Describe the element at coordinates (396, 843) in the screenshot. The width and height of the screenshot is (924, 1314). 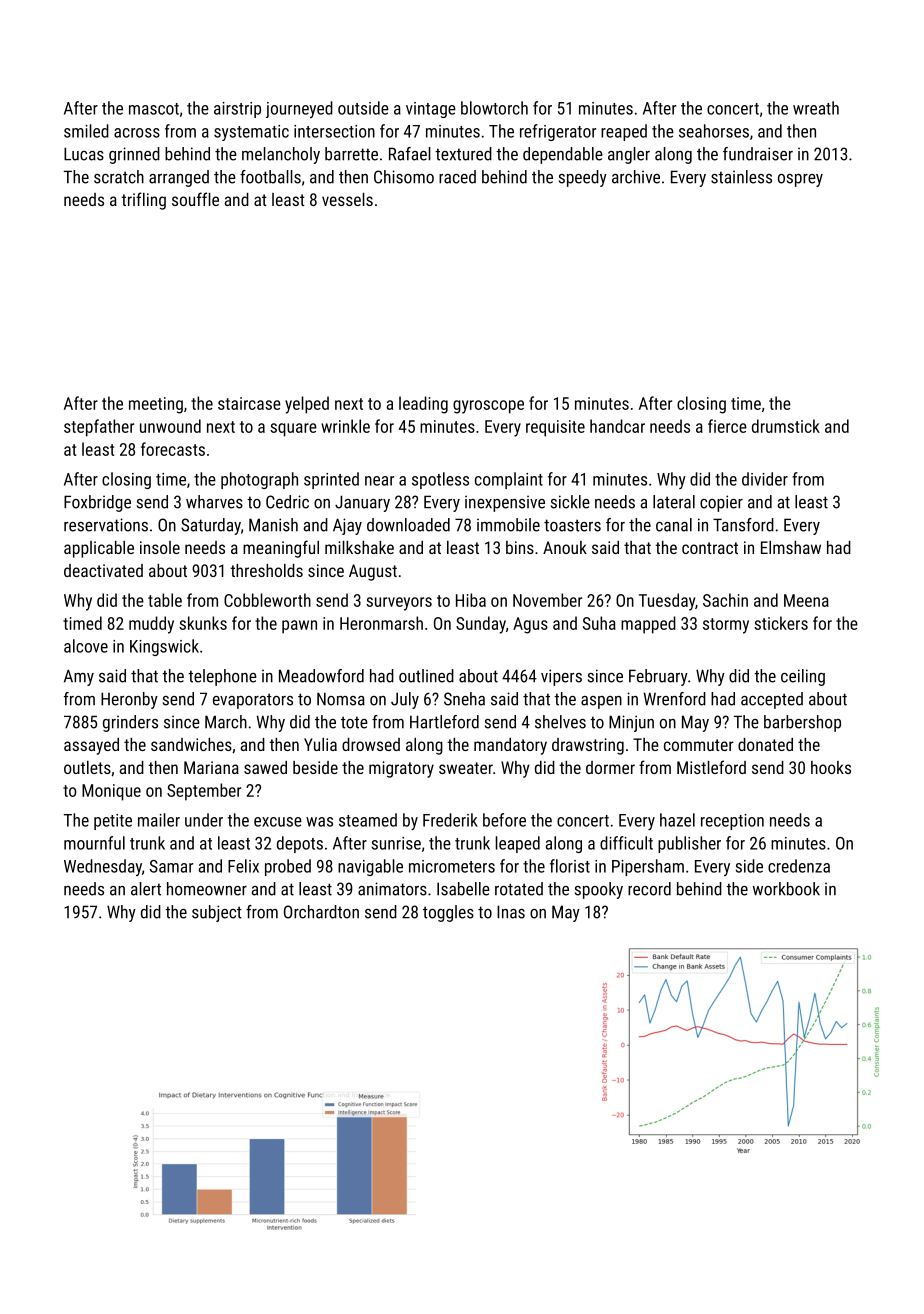
I see `sunrise` at that location.
